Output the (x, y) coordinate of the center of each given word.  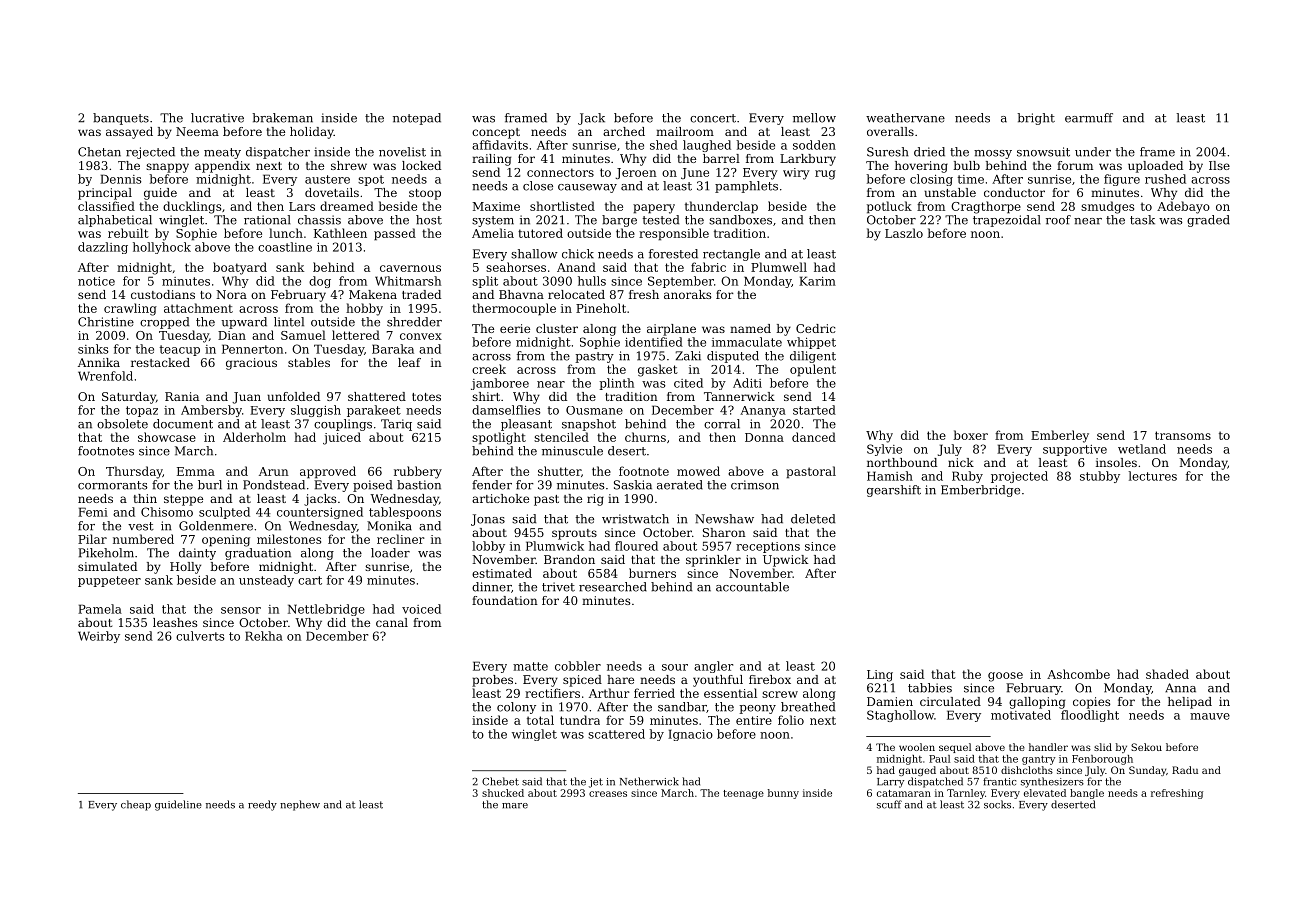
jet (596, 783)
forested (673, 254)
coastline (285, 247)
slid (1103, 747)
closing (931, 180)
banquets (121, 119)
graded (1208, 221)
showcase (167, 437)
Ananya (763, 411)
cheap (136, 805)
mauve (1210, 716)
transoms (1183, 435)
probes (492, 681)
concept (496, 133)
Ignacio (690, 735)
